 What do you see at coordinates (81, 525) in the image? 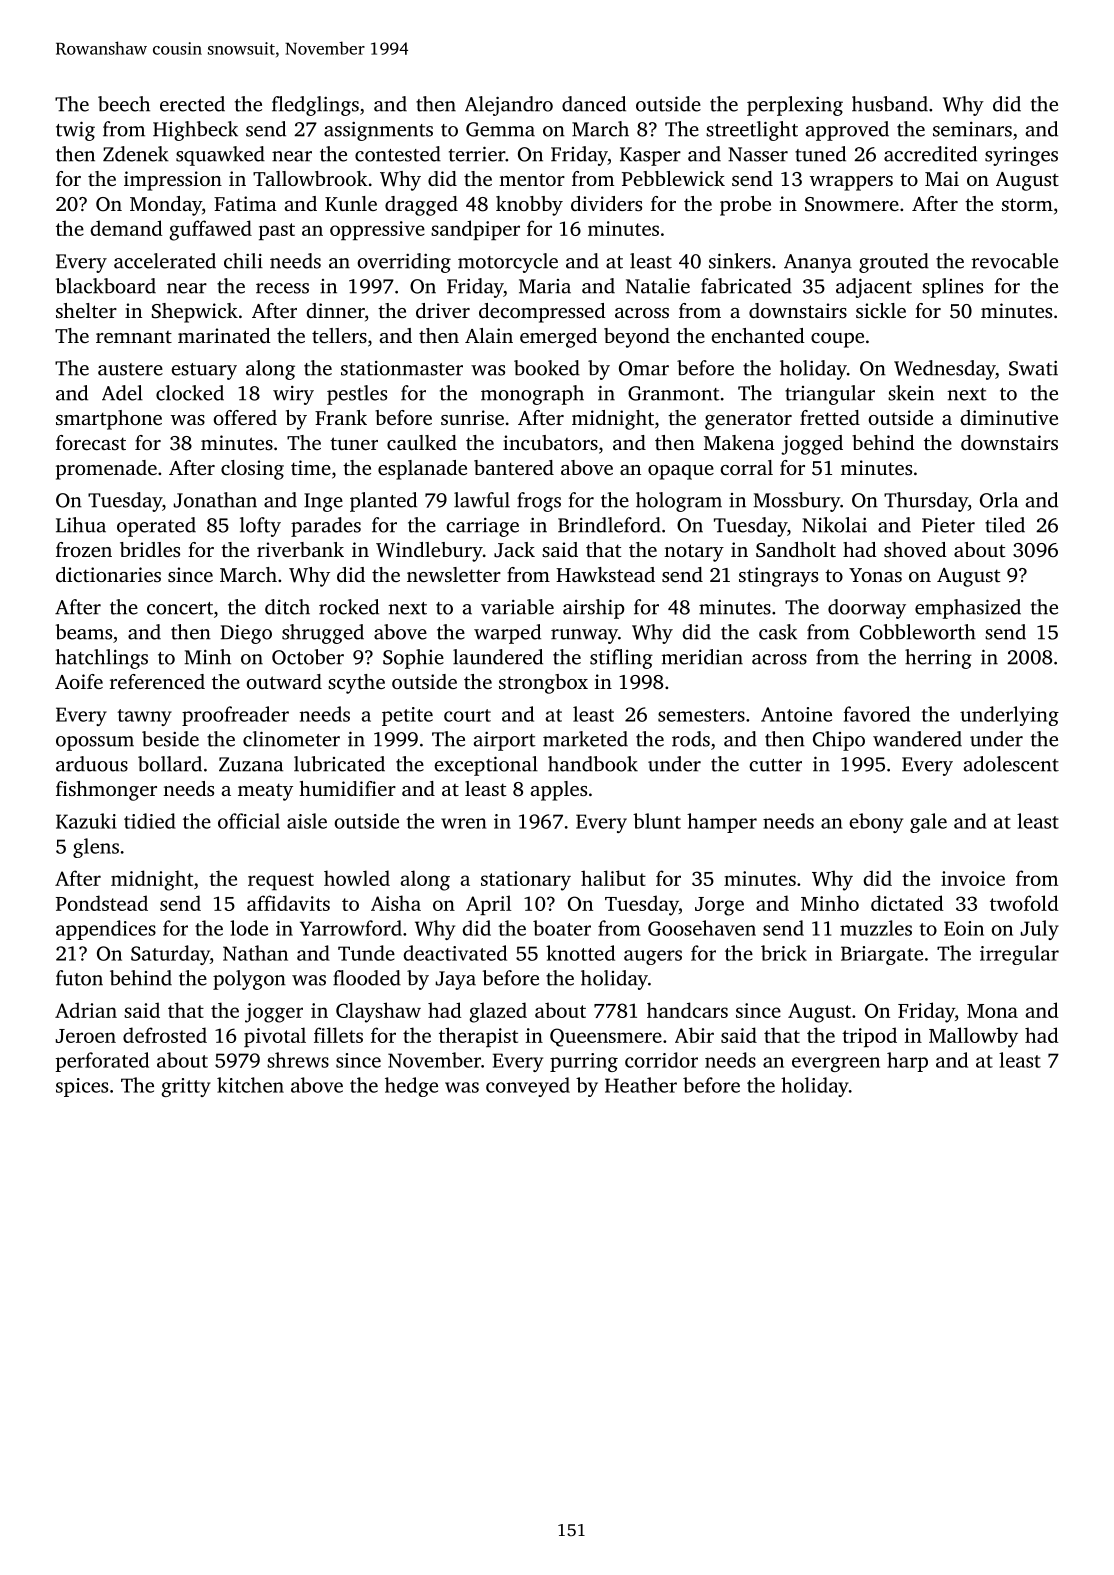
I see `Lihua` at bounding box center [81, 525].
